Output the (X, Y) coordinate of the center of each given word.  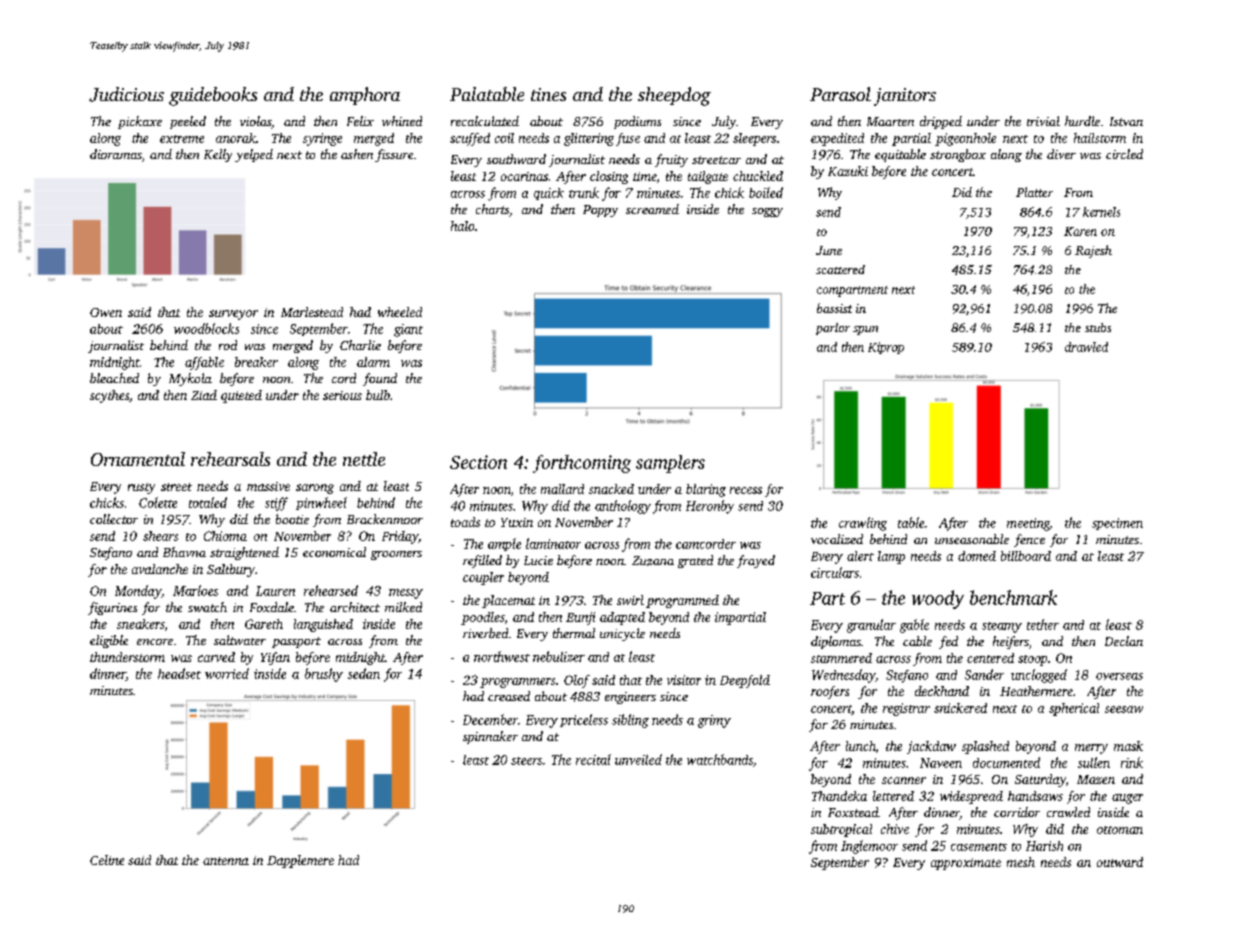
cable (917, 641)
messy (406, 594)
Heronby (710, 507)
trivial (1043, 121)
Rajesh (1093, 251)
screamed (652, 209)
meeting (1028, 524)
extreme (182, 139)
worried (227, 673)
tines (548, 94)
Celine (107, 860)
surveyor (233, 315)
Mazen (1096, 779)
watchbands (720, 759)
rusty (141, 488)
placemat (508, 601)
